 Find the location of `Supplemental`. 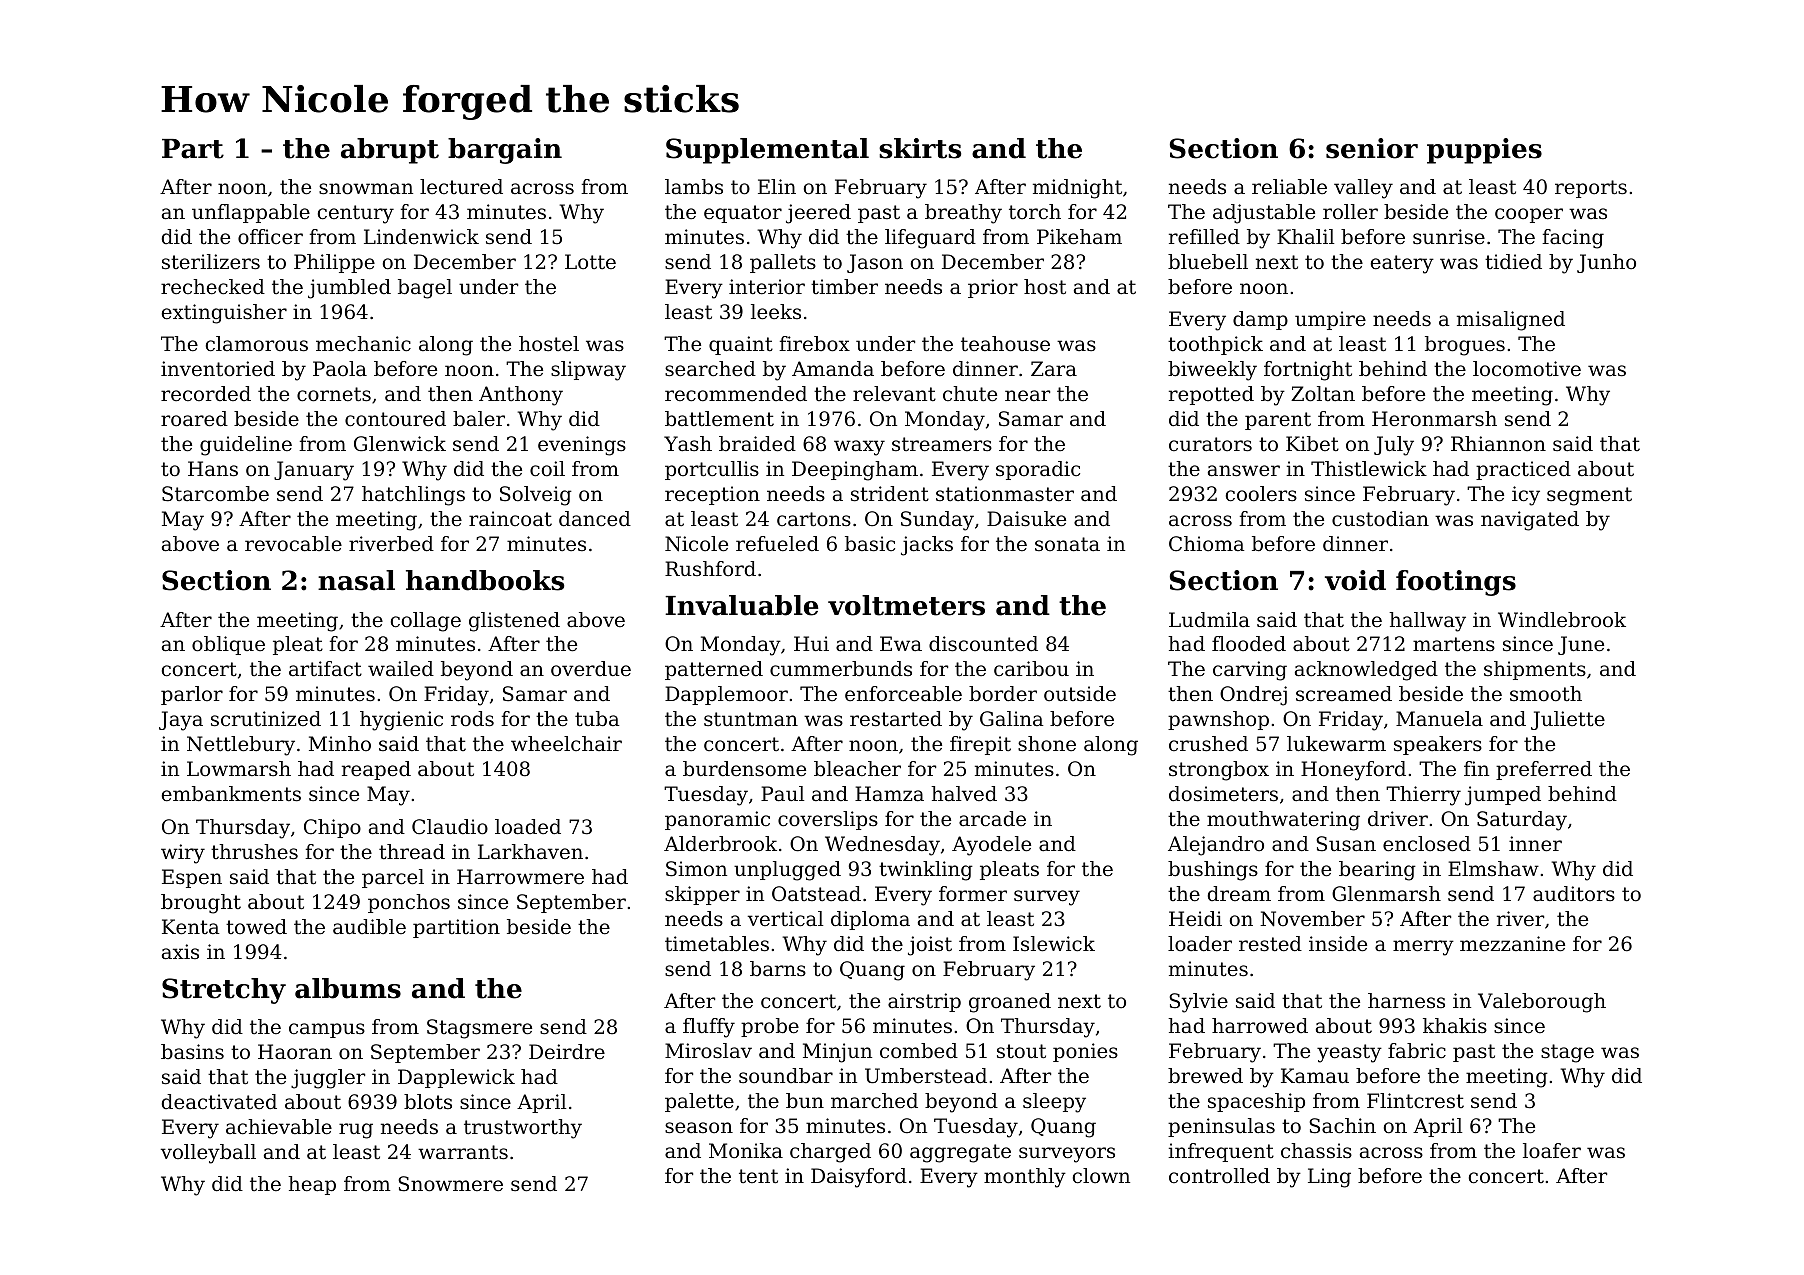

Supplemental is located at coordinates (767, 151).
